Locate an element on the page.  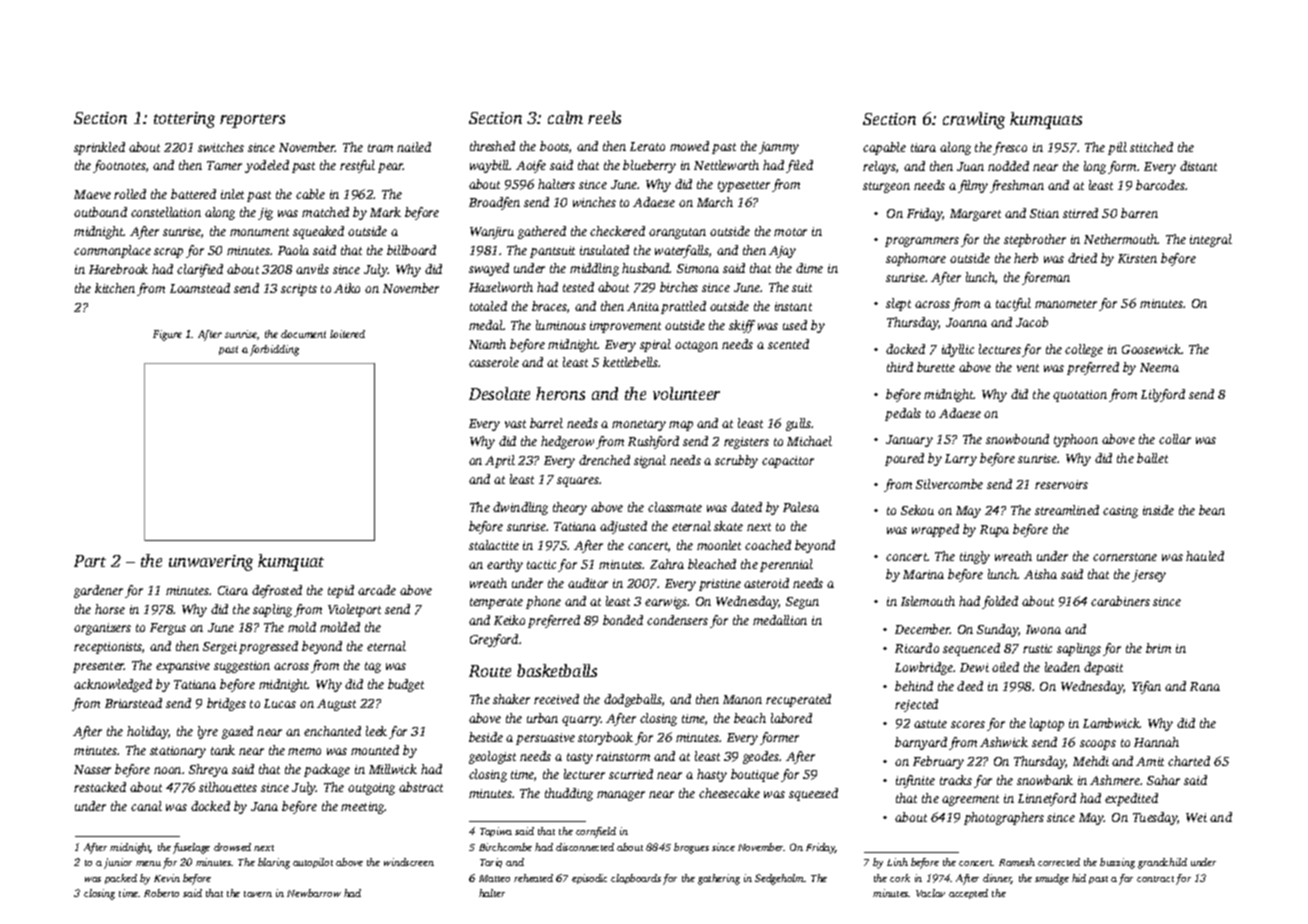
scented is located at coordinates (788, 344).
